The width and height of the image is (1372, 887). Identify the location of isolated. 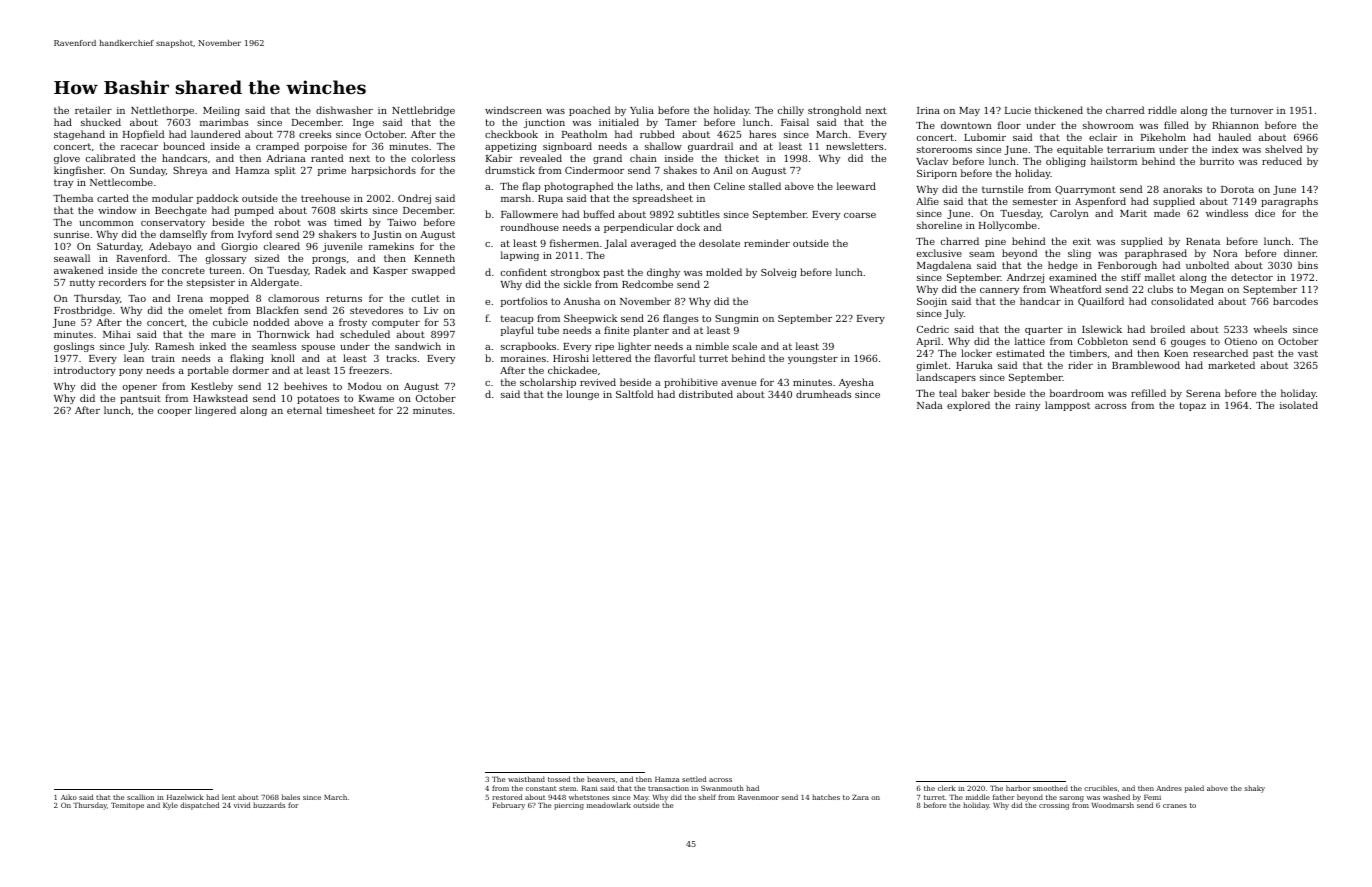
(1299, 405).
